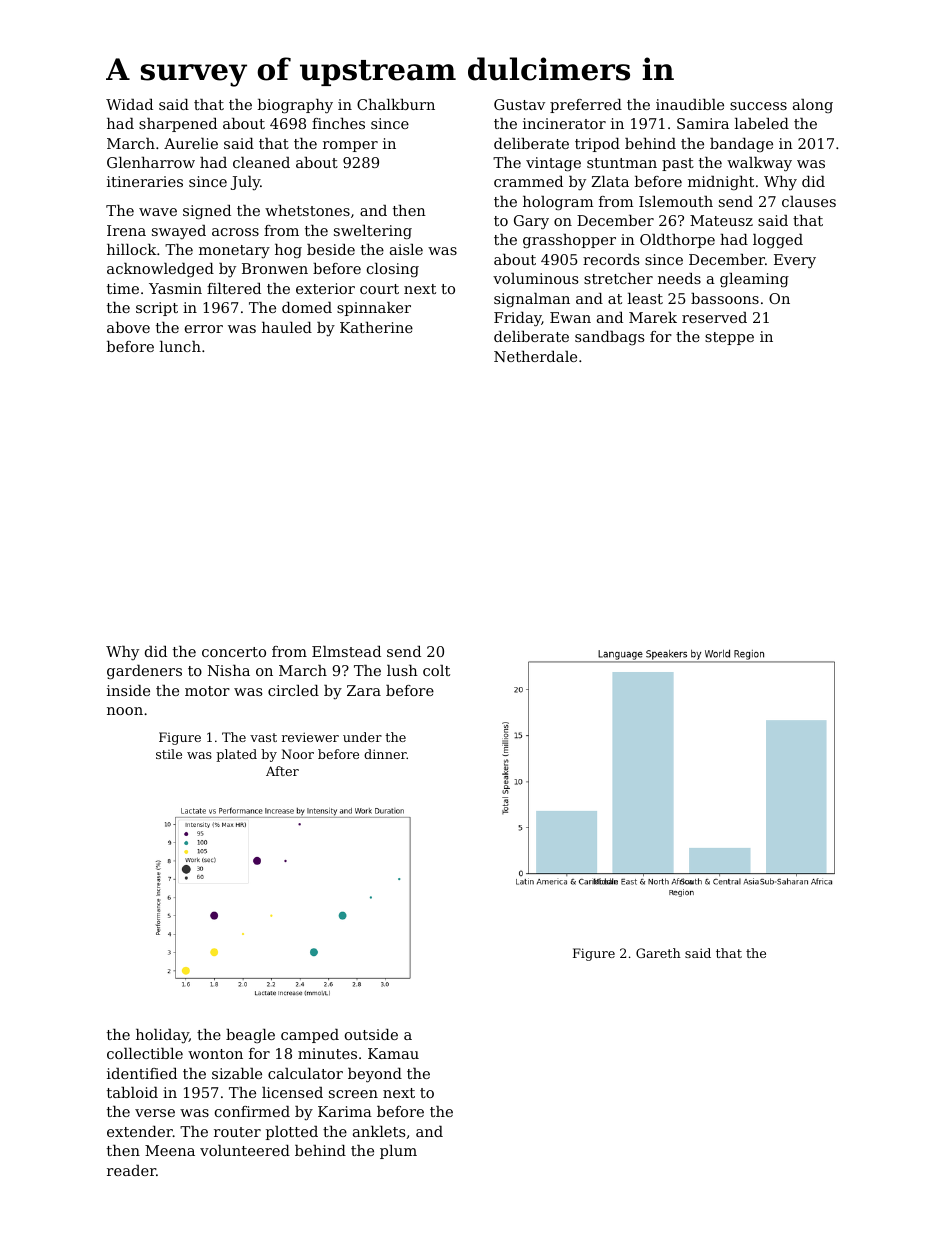  Describe the element at coordinates (396, 104) in the screenshot. I see `Chalkburn` at that location.
